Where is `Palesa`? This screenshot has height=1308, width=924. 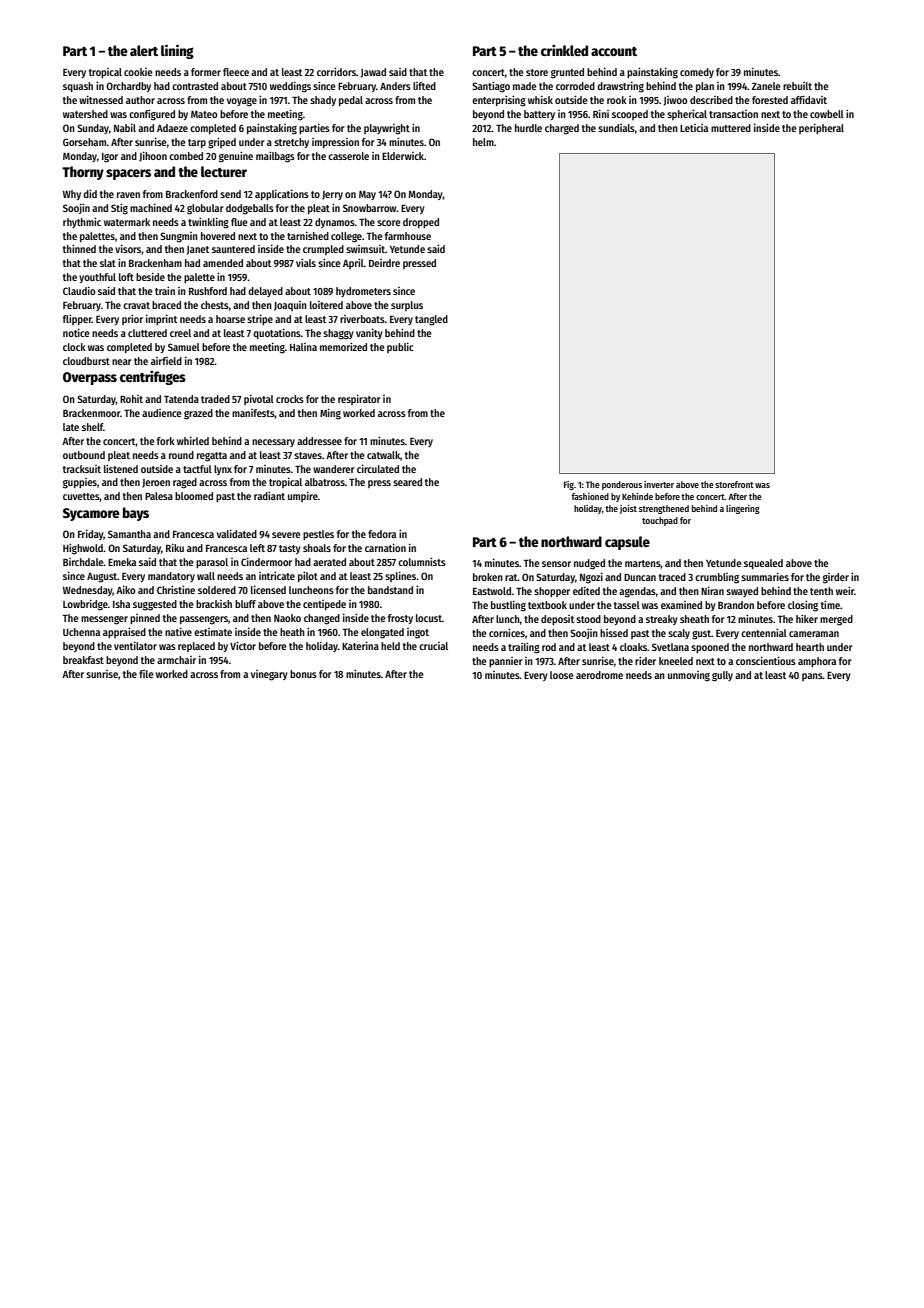
Palesa is located at coordinates (159, 496).
